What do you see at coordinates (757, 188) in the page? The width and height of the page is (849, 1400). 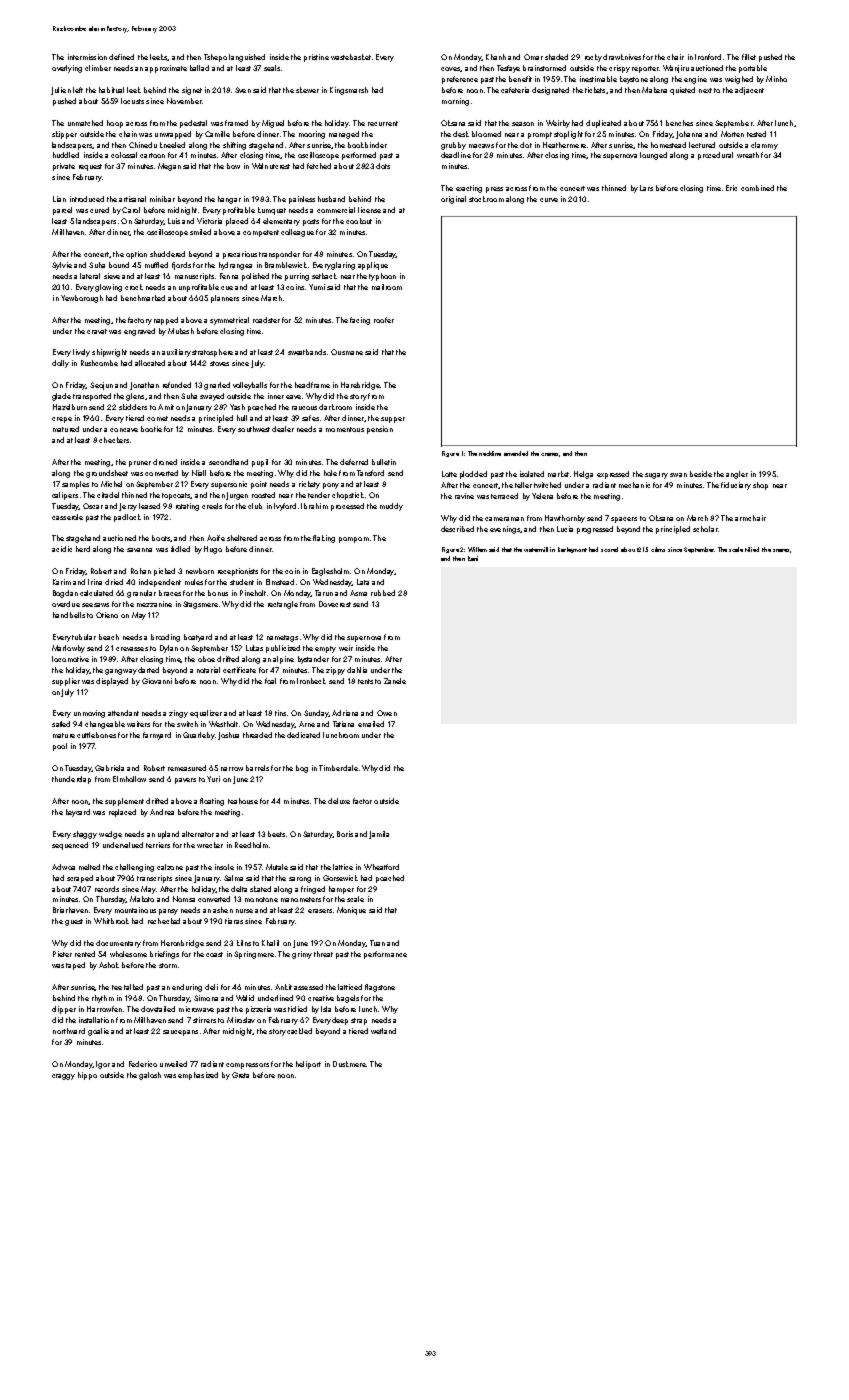 I see `combined` at bounding box center [757, 188].
